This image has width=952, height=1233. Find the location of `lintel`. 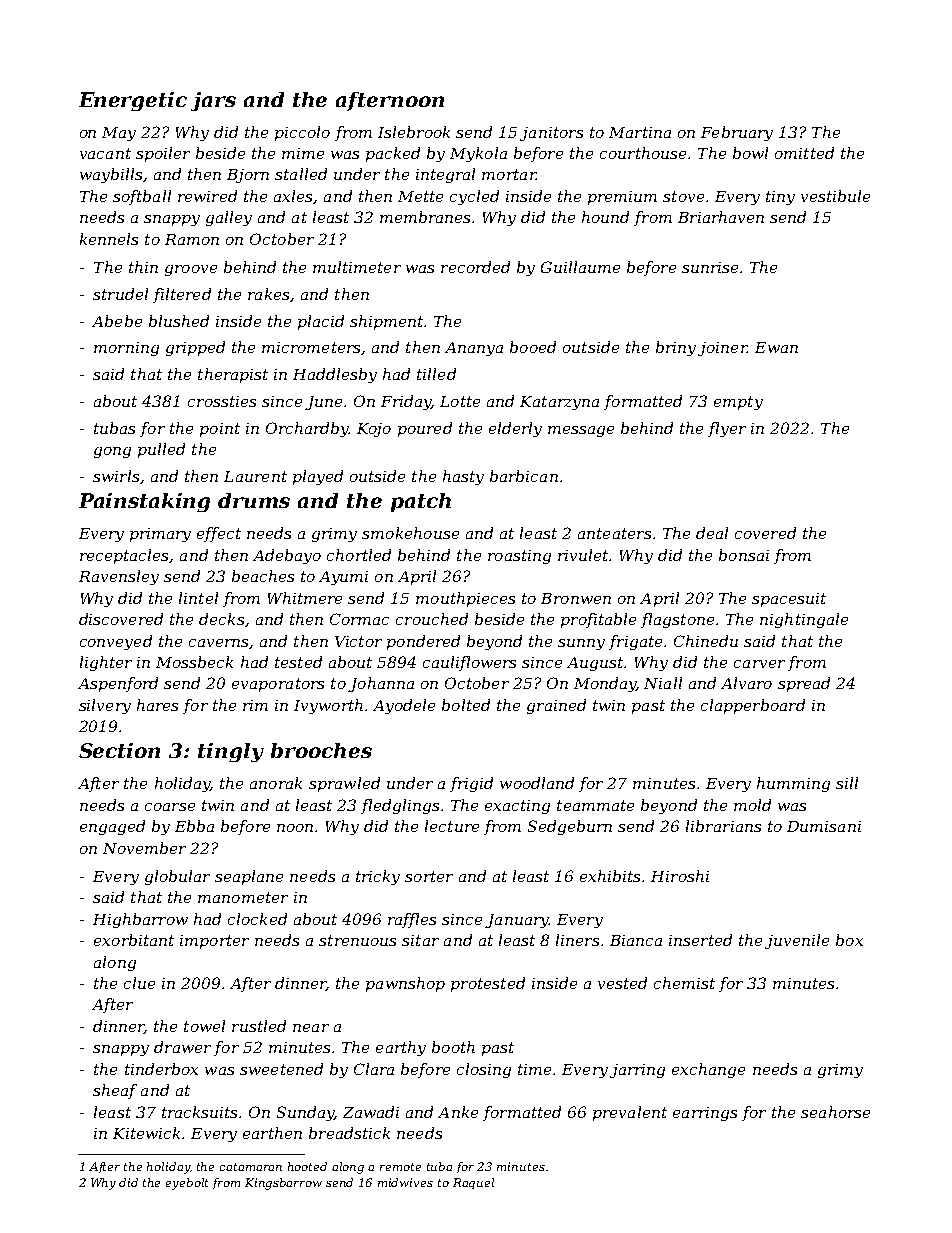

lintel is located at coordinates (198, 598).
